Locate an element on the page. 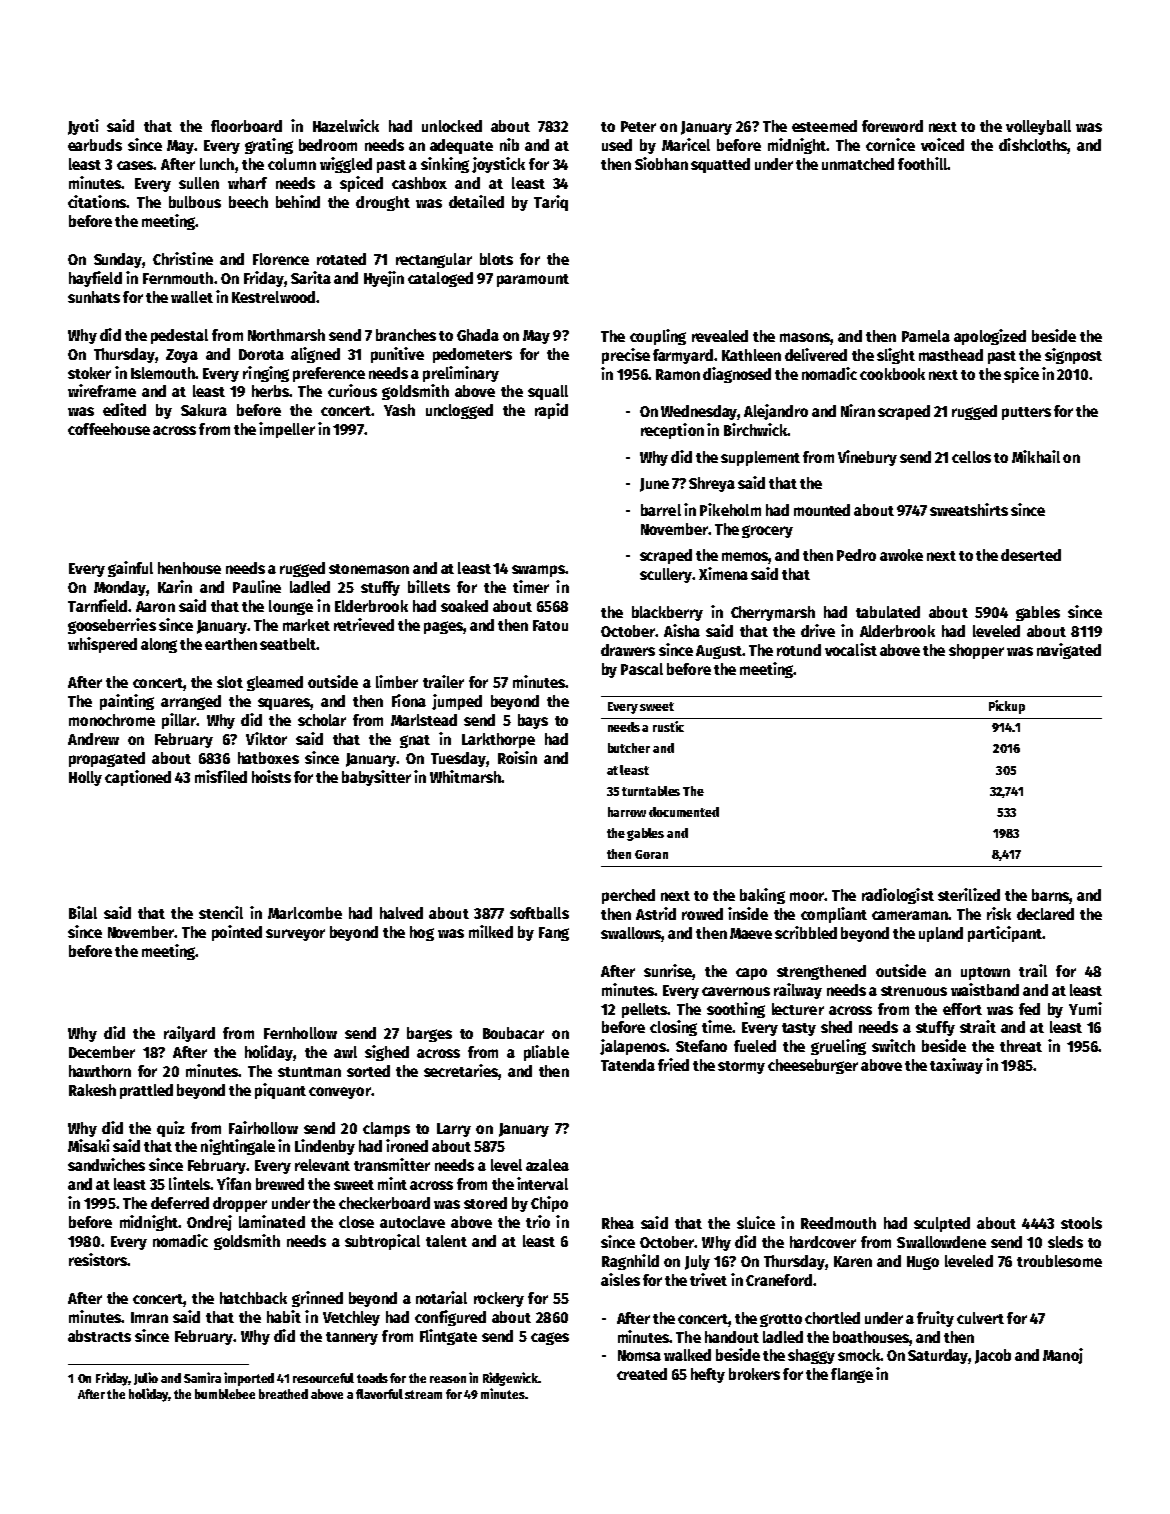 This page has width=1170, height=1514. foothill is located at coordinates (923, 163).
